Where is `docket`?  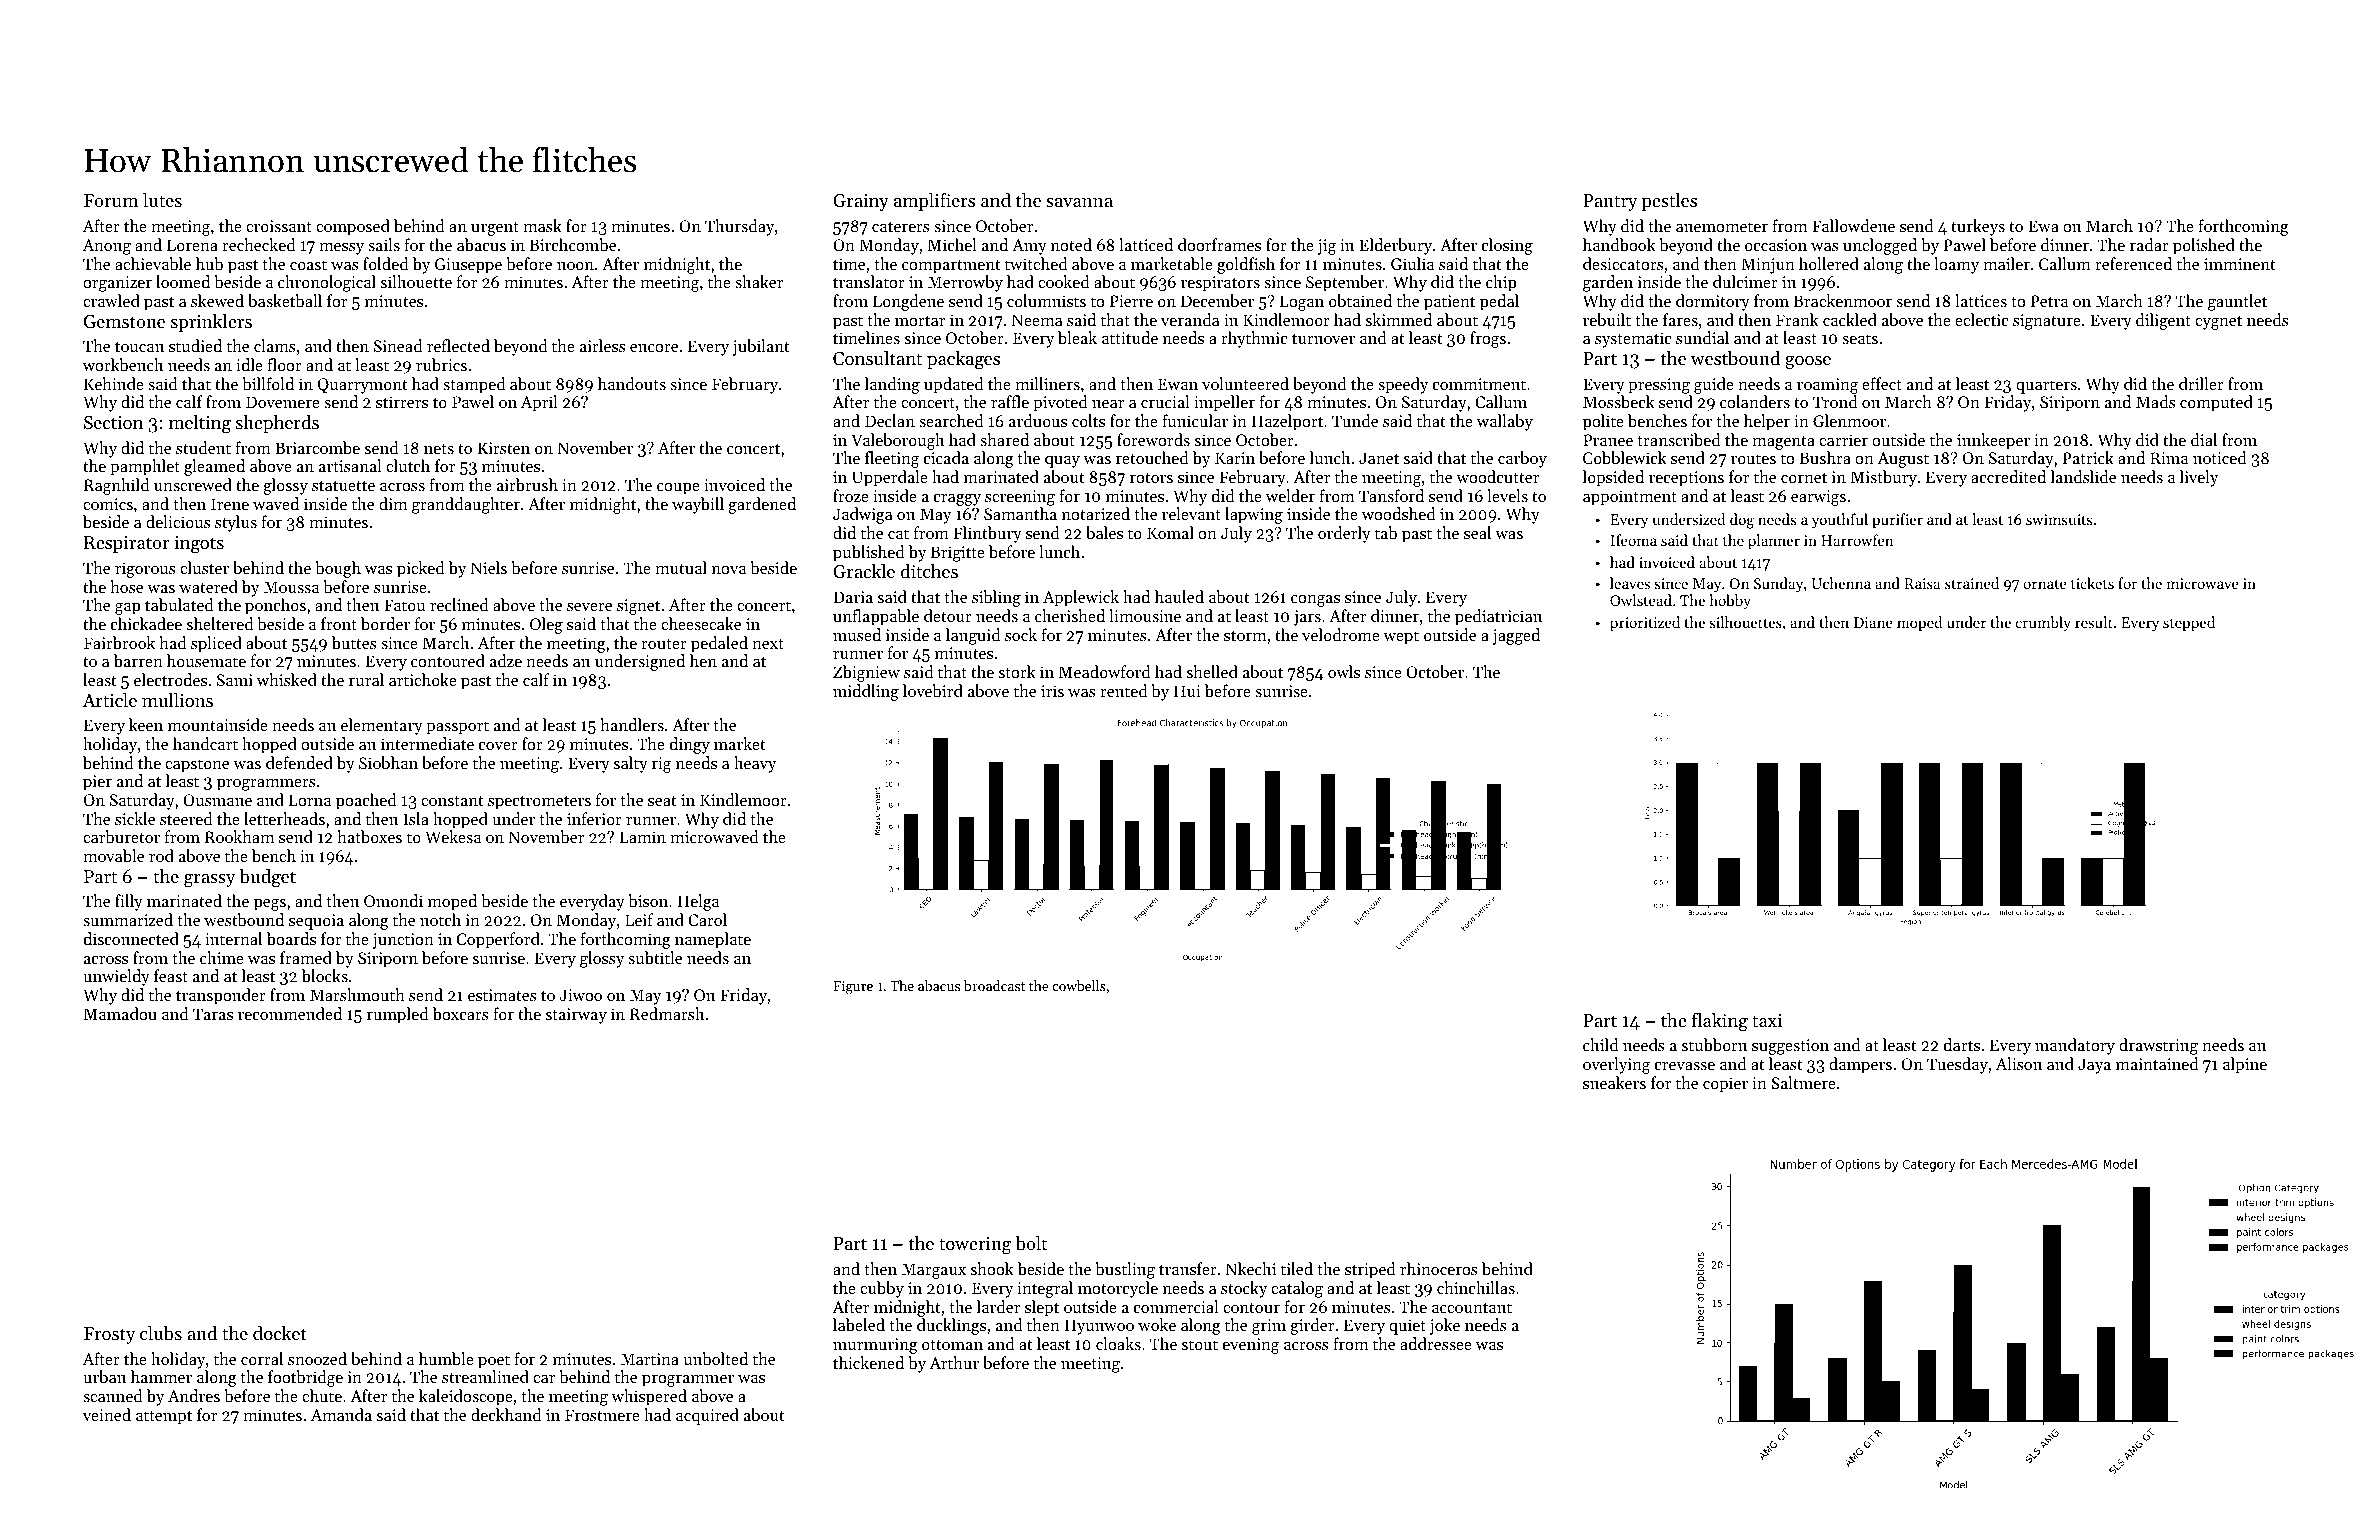
docket is located at coordinates (280, 1333).
